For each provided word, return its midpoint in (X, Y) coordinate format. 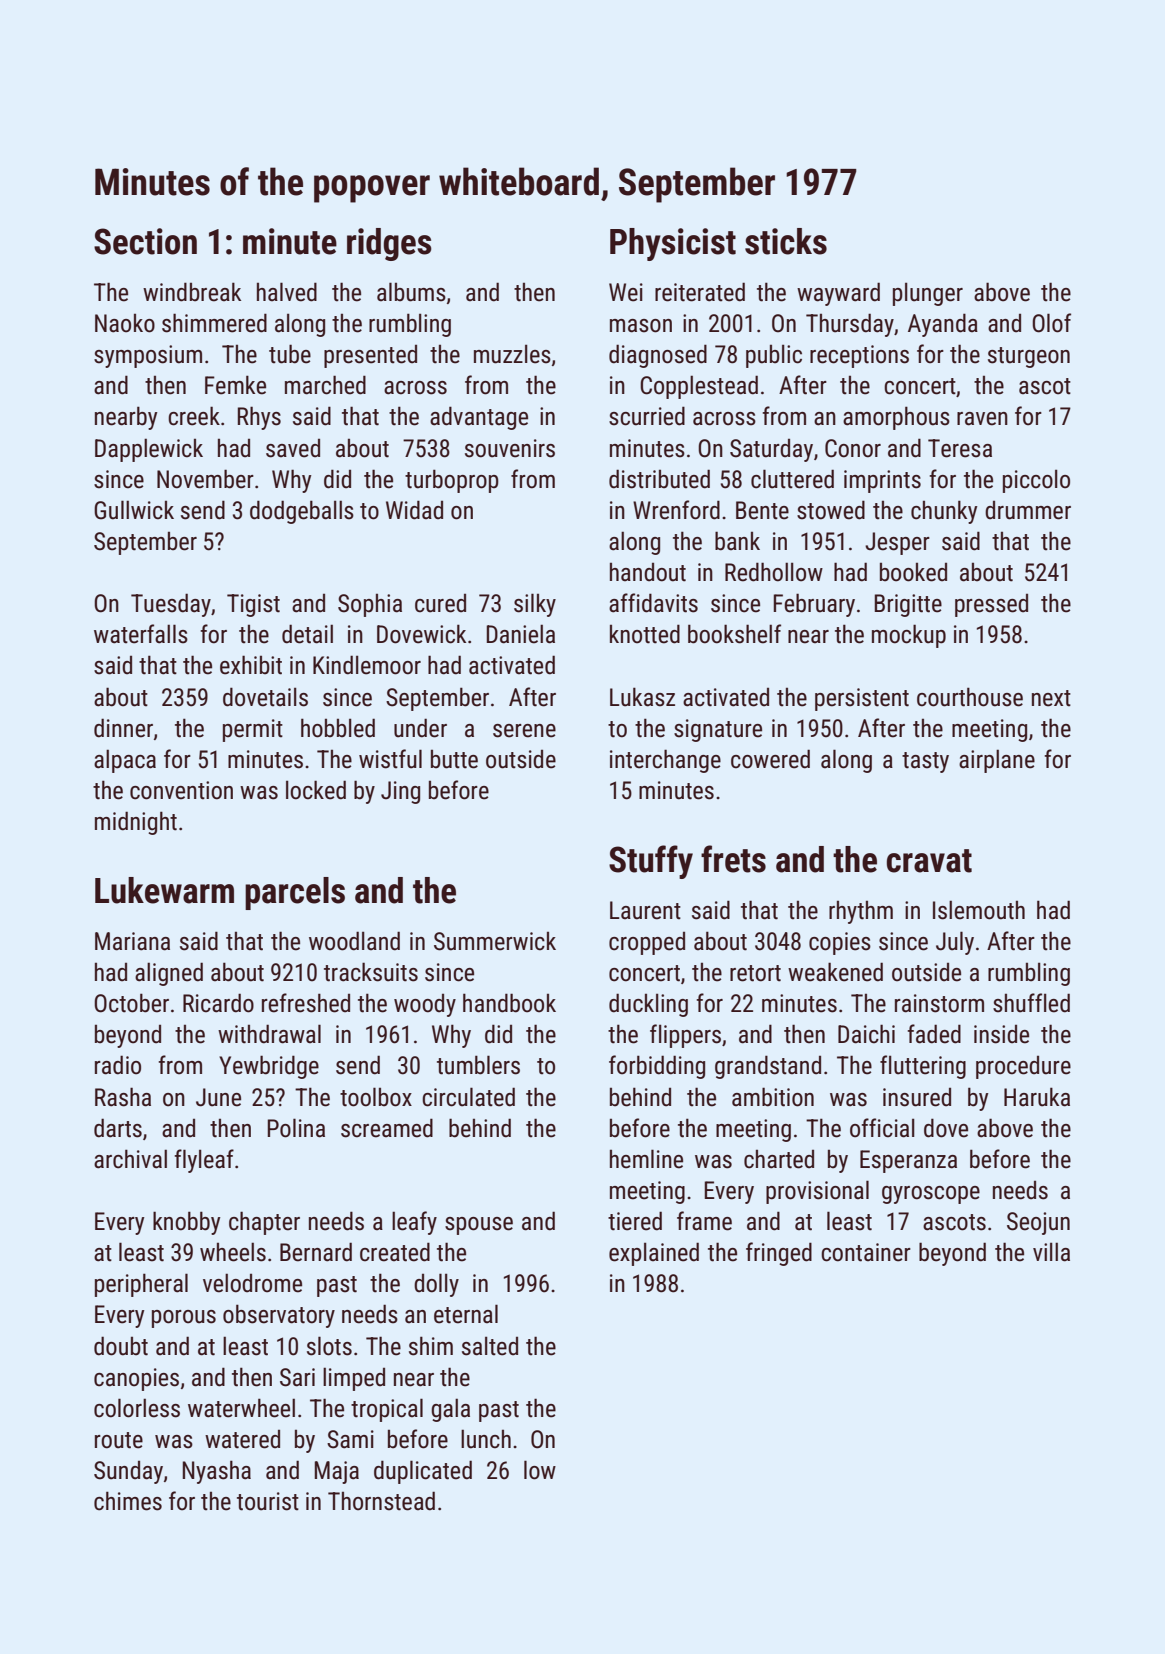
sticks (786, 241)
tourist (268, 1501)
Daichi (866, 1034)
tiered (635, 1221)
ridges (389, 244)
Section (145, 241)
